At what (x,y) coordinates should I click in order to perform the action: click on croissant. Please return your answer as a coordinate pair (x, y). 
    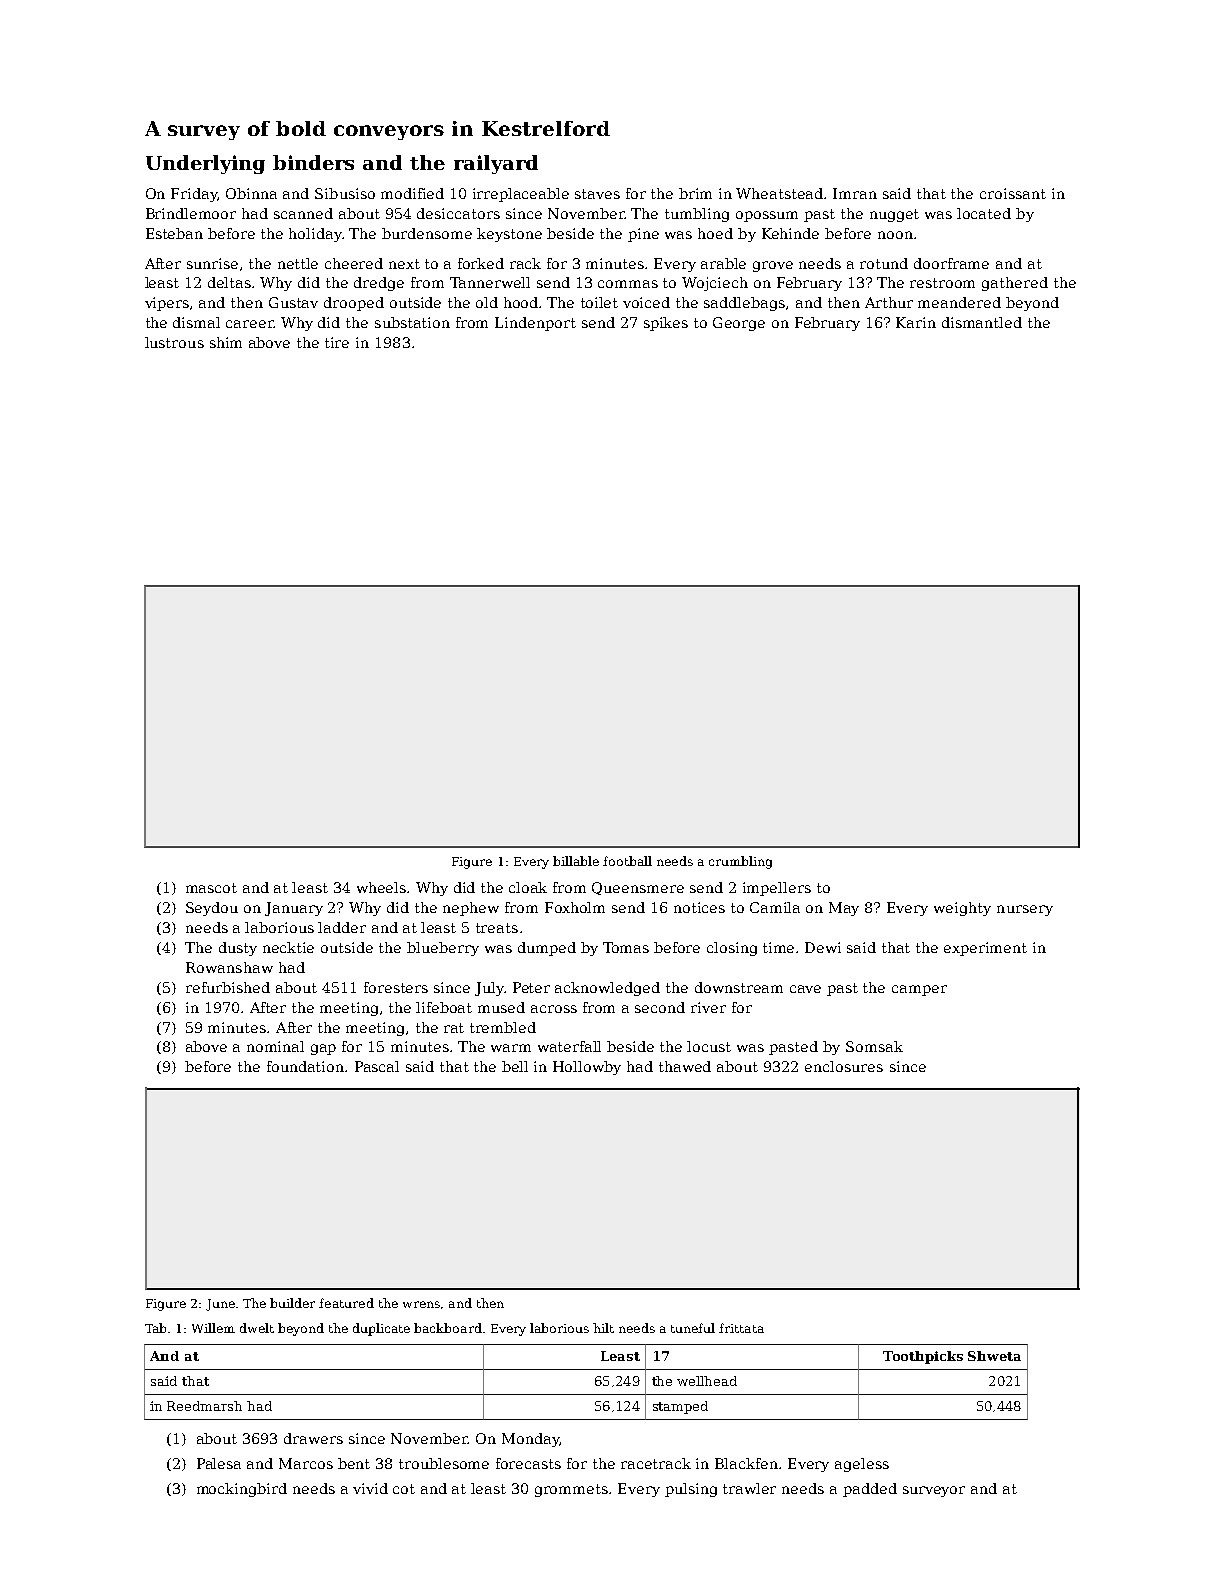
    Looking at the image, I should click on (1013, 193).
